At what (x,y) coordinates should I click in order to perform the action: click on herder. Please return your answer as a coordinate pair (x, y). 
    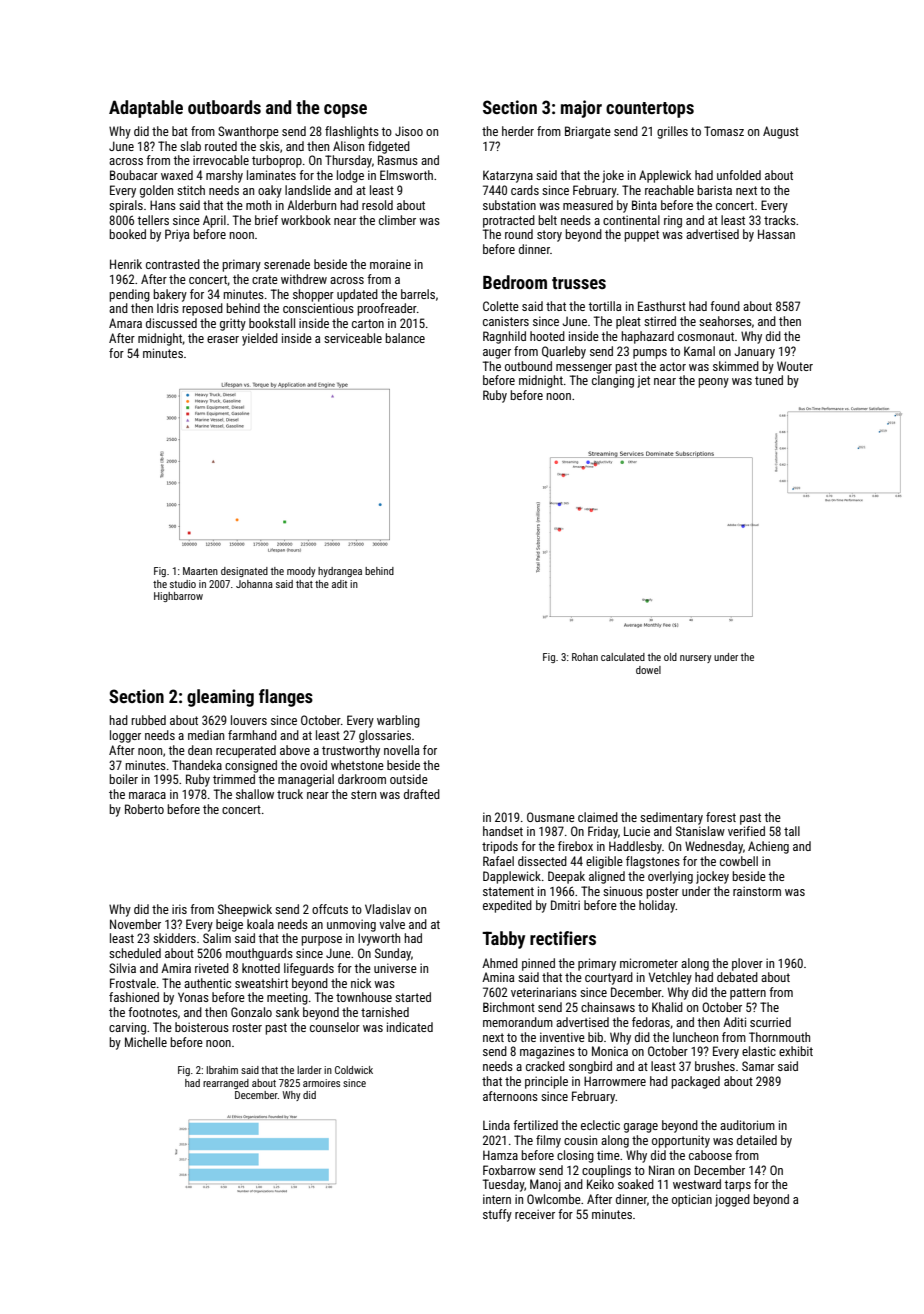
    Looking at the image, I should click on (518, 131).
